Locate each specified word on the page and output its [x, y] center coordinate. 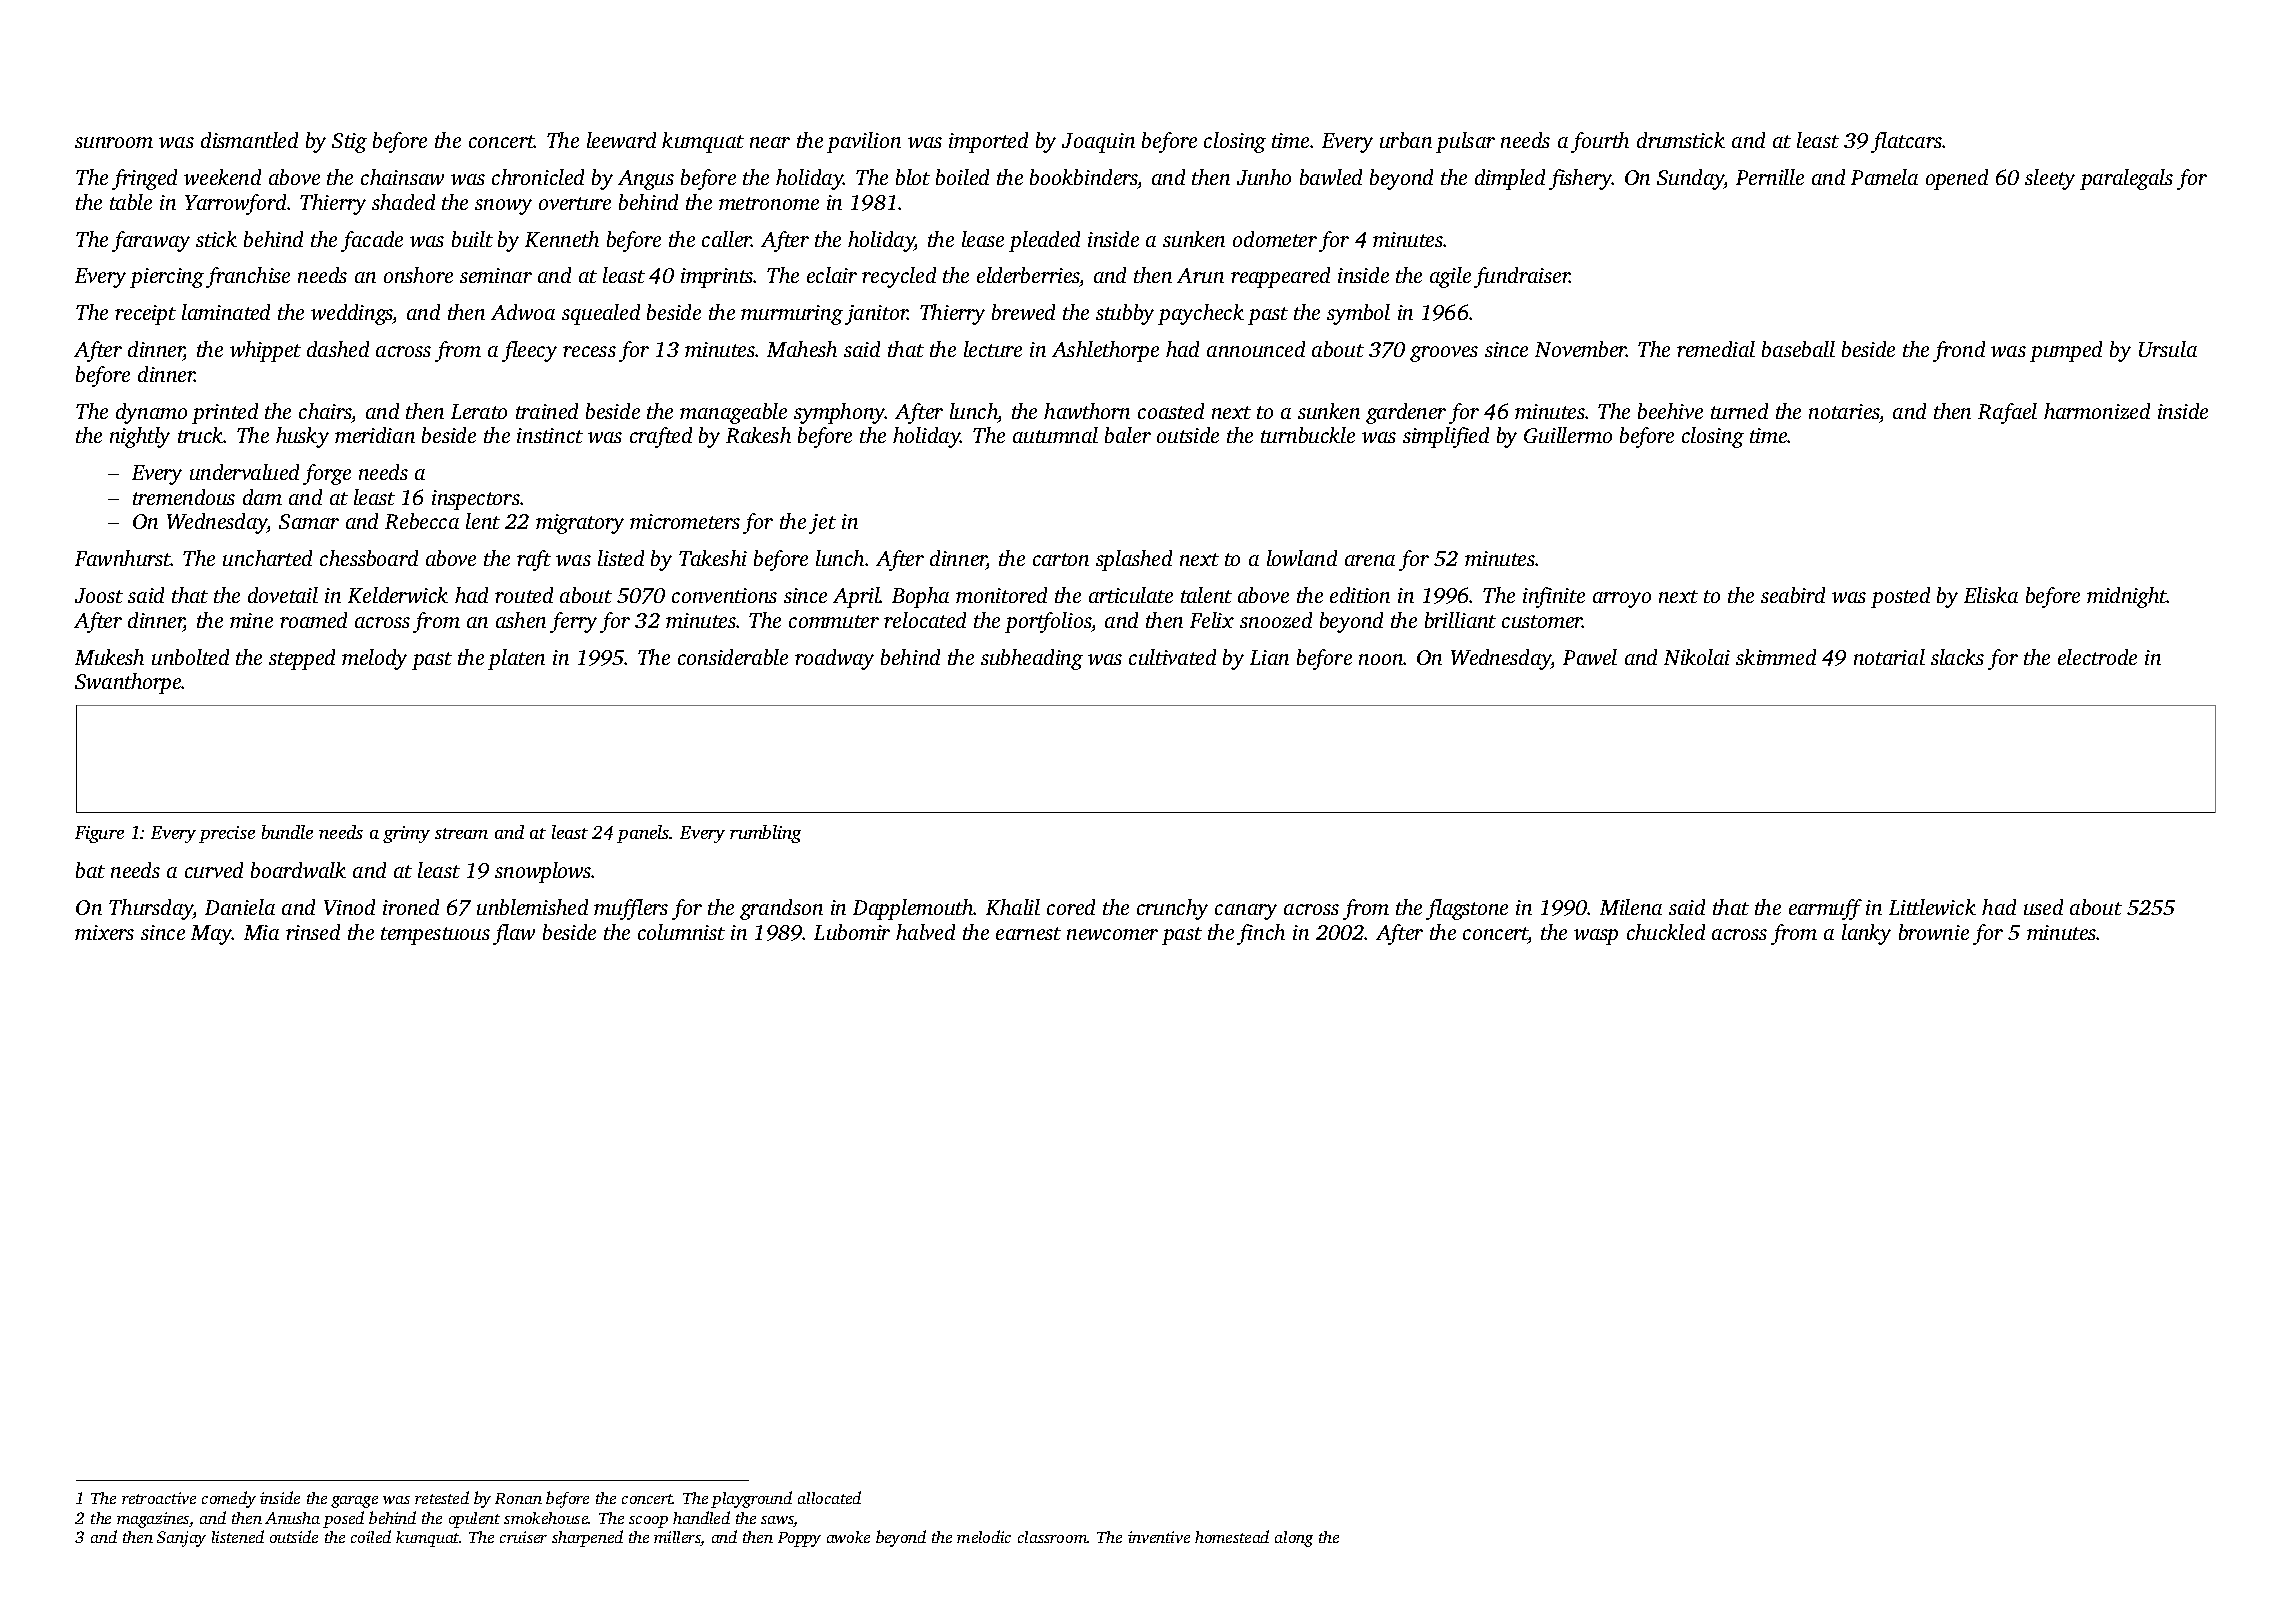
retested [442, 1497]
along [1294, 1539]
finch [1261, 934]
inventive [1159, 1537]
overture [575, 203]
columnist [681, 932]
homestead [1232, 1536]
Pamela [1884, 177]
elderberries [1028, 277]
